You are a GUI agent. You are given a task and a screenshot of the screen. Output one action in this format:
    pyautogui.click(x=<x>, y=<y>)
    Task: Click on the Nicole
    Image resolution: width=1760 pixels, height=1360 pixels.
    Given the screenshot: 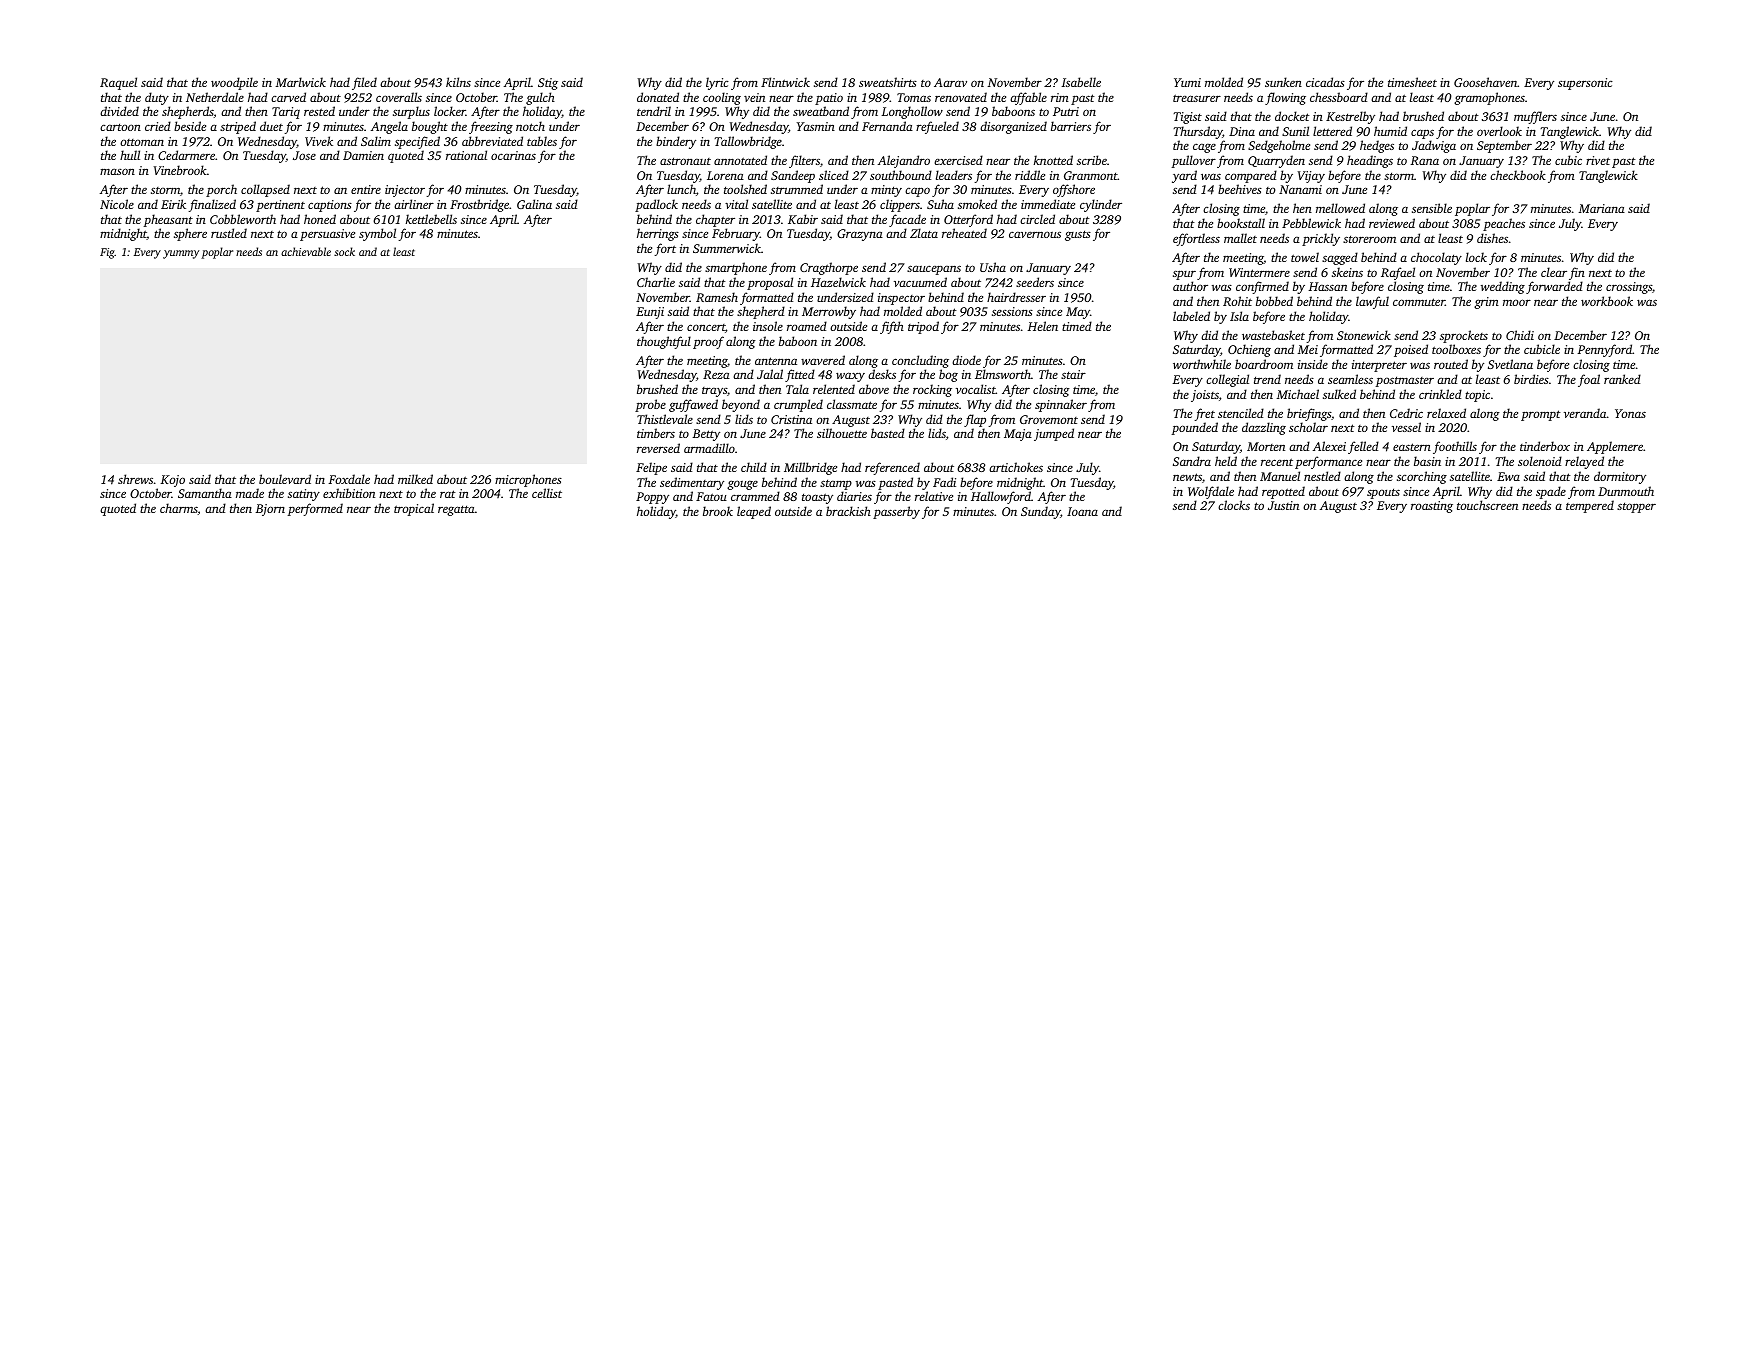 What is the action you would take?
    pyautogui.click(x=117, y=204)
